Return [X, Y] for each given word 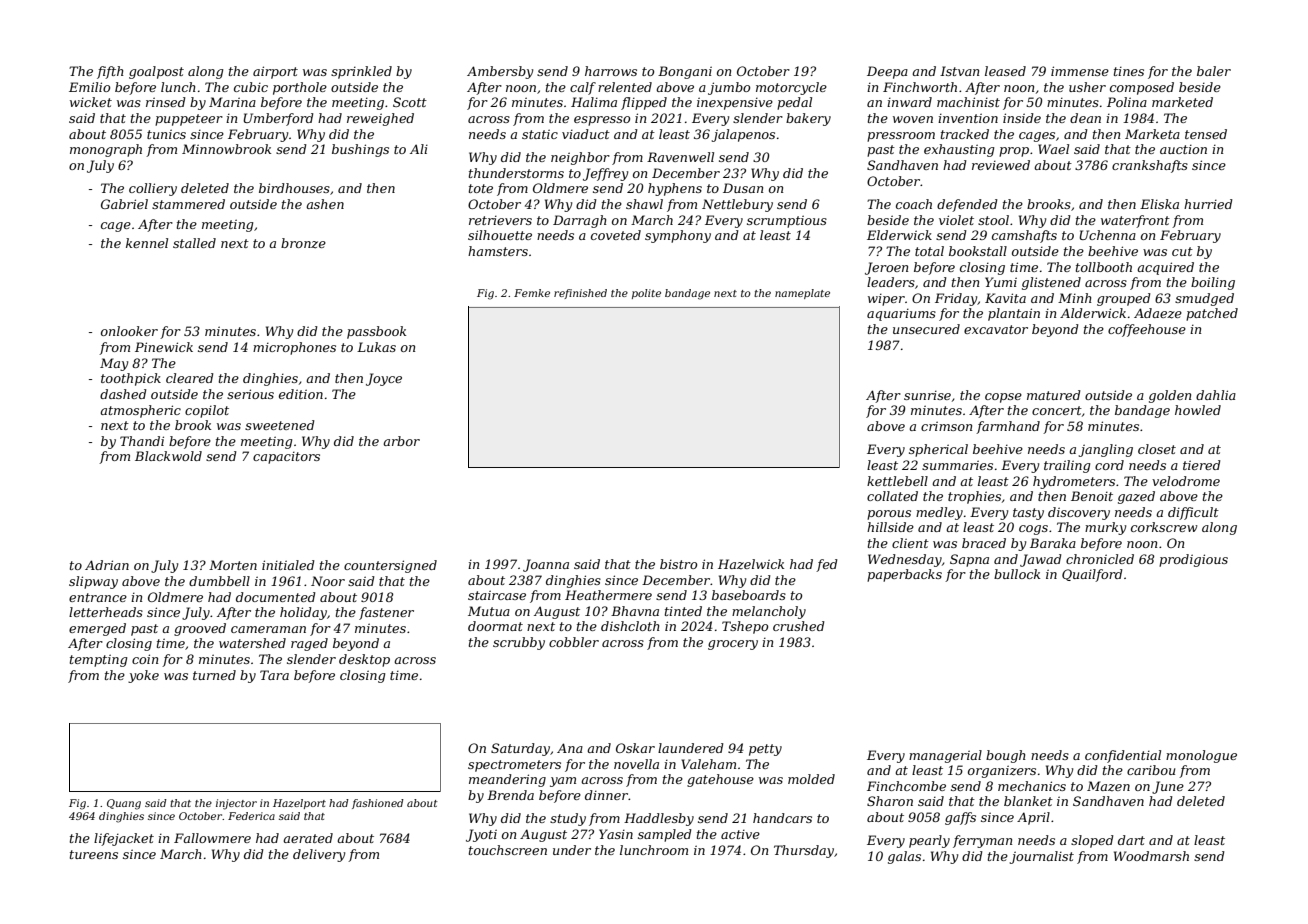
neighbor [580, 158]
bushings [360, 150]
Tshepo [745, 627]
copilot [207, 411]
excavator [996, 329]
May [114, 364]
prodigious [1193, 560]
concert [1057, 410]
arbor [401, 441]
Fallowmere [212, 838]
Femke [532, 293]
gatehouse [720, 780]
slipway [93, 582]
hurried [1208, 204]
